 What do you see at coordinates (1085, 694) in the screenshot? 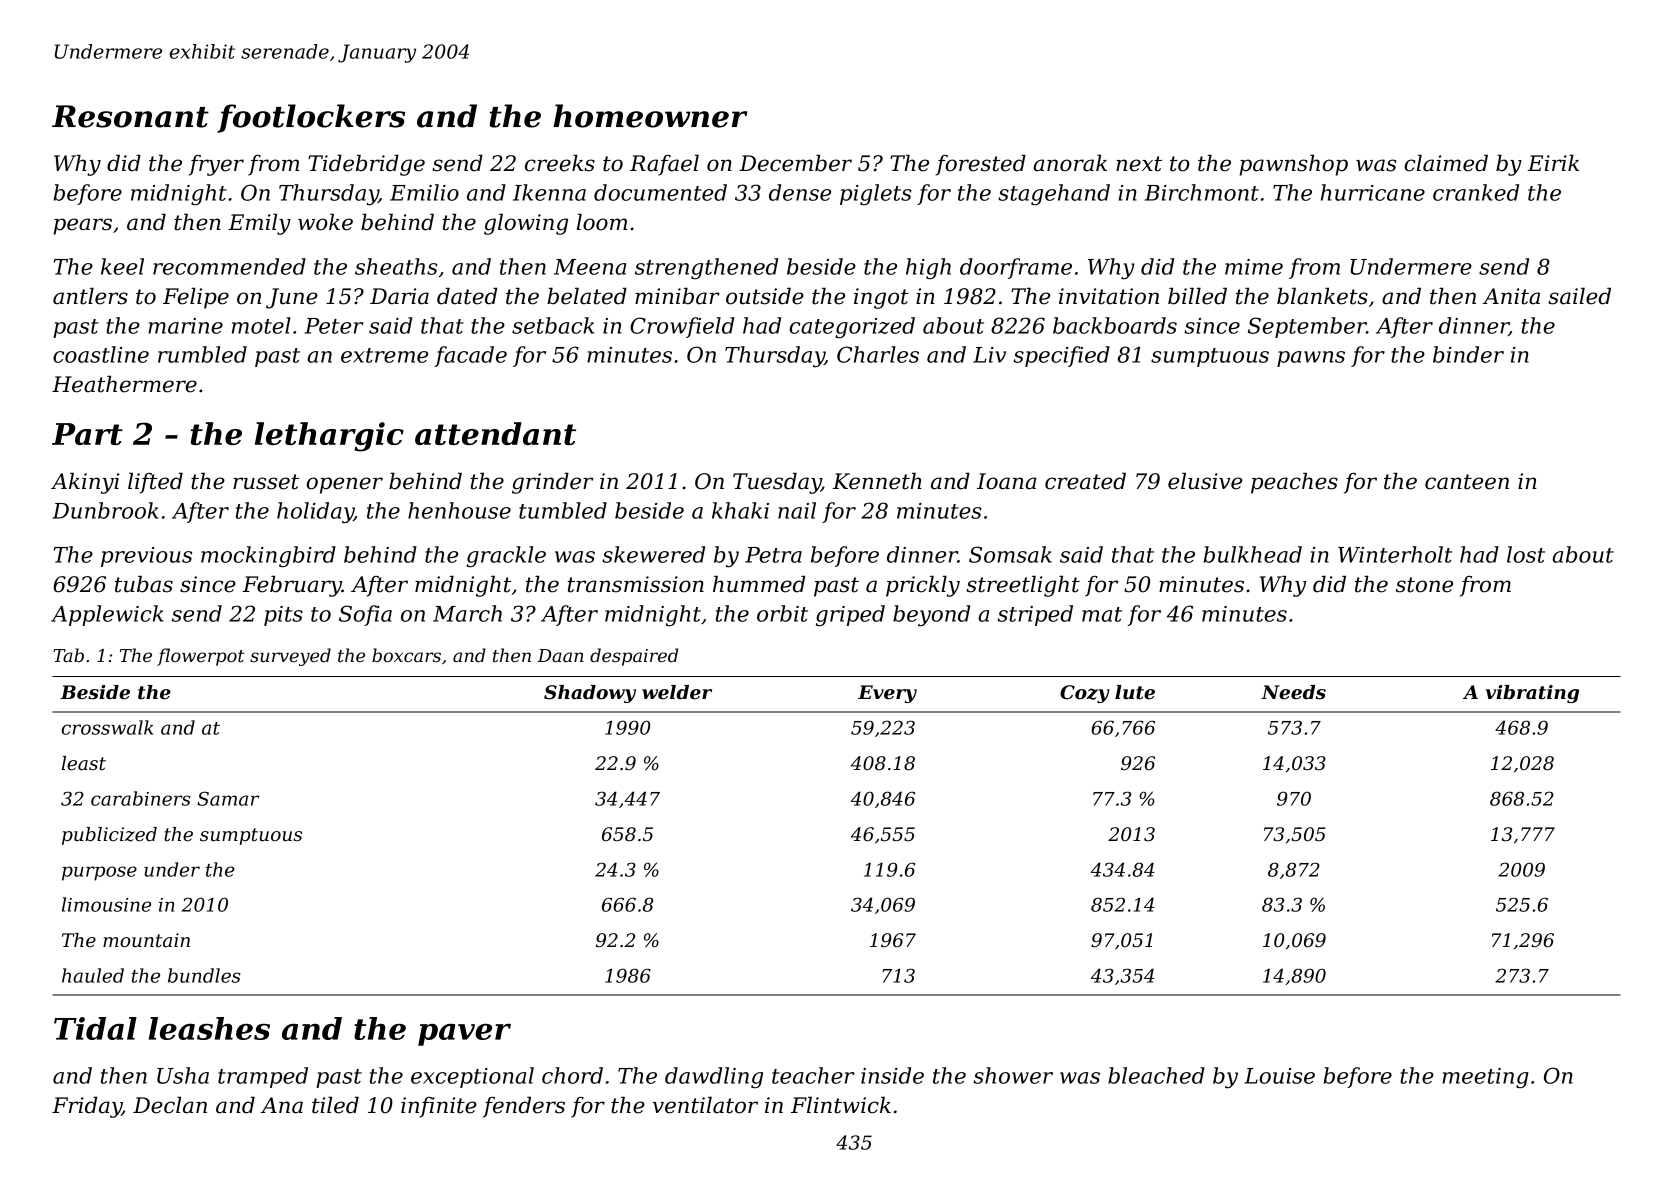
I see `Cozy` at bounding box center [1085, 694].
